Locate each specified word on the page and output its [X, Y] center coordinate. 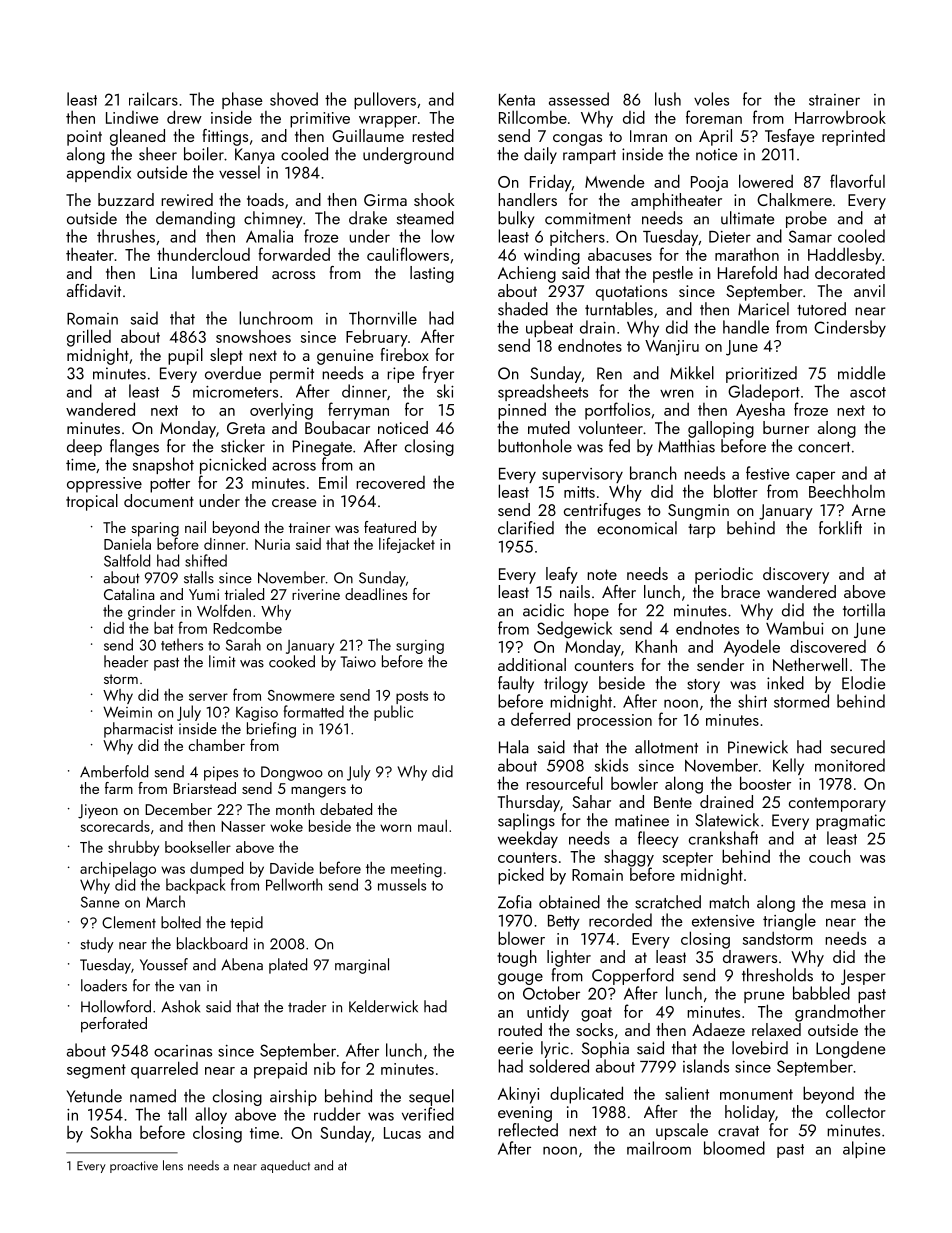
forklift [840, 528]
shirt [752, 701]
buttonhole [535, 446]
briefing [271, 730]
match [729, 902]
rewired [187, 199]
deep [84, 447]
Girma [385, 200]
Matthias [686, 446]
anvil [869, 290]
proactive [134, 1167]
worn [395, 828]
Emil [333, 482]
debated [346, 809]
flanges [134, 447]
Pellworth [294, 884]
